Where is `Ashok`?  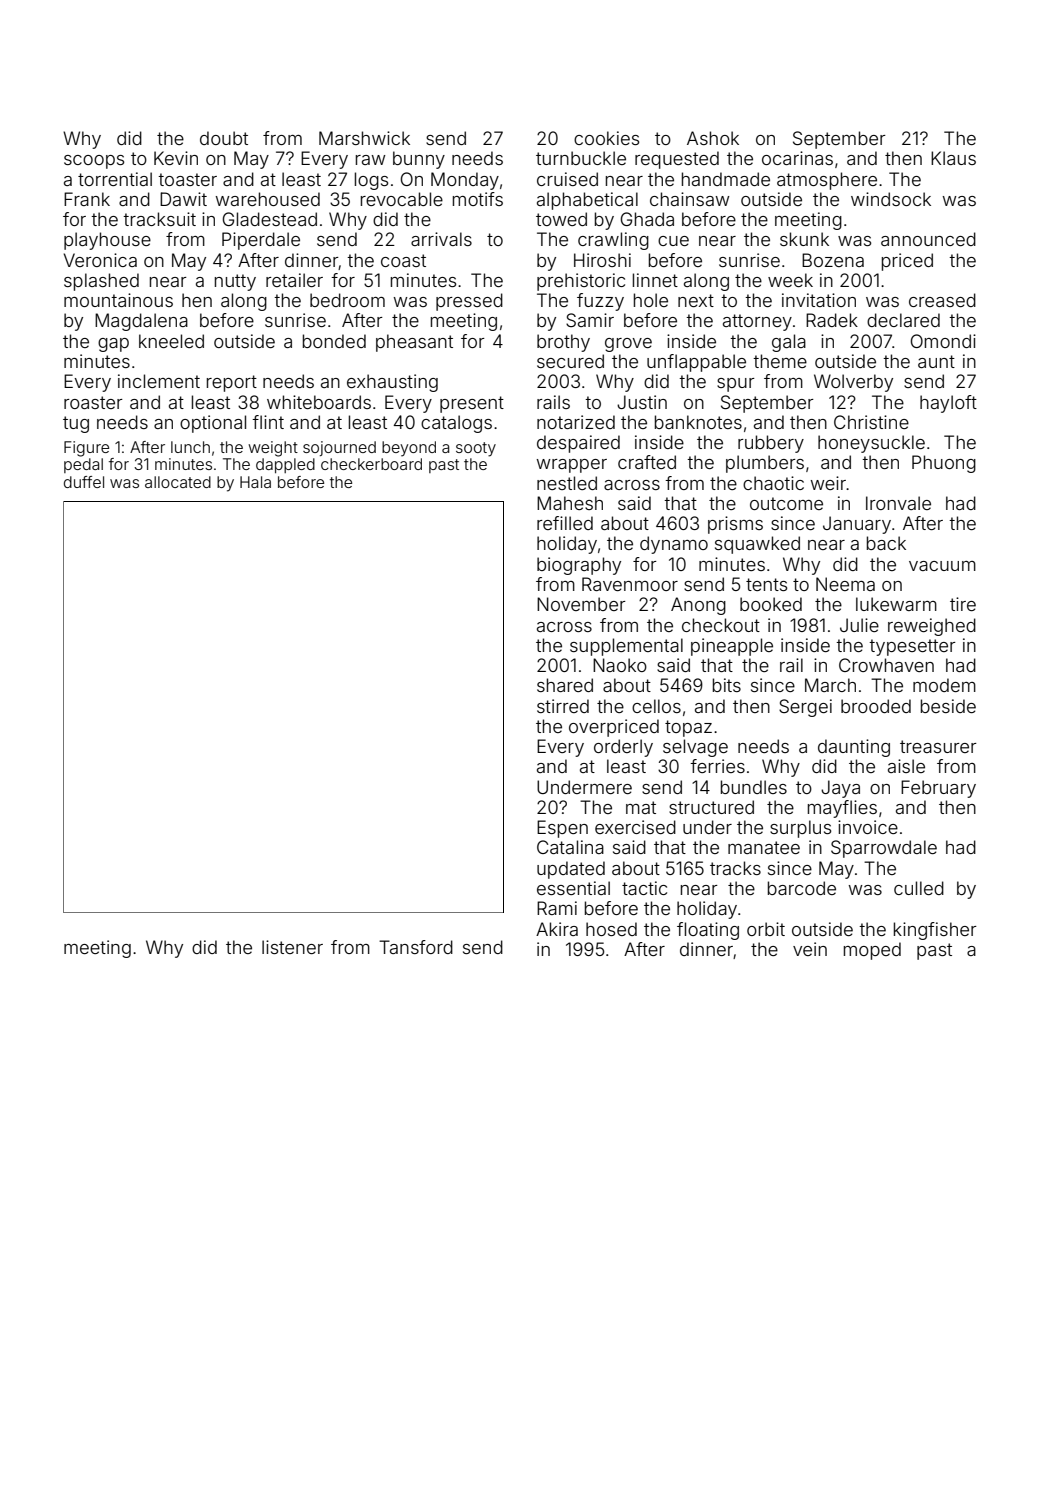 Ashok is located at coordinates (713, 138).
